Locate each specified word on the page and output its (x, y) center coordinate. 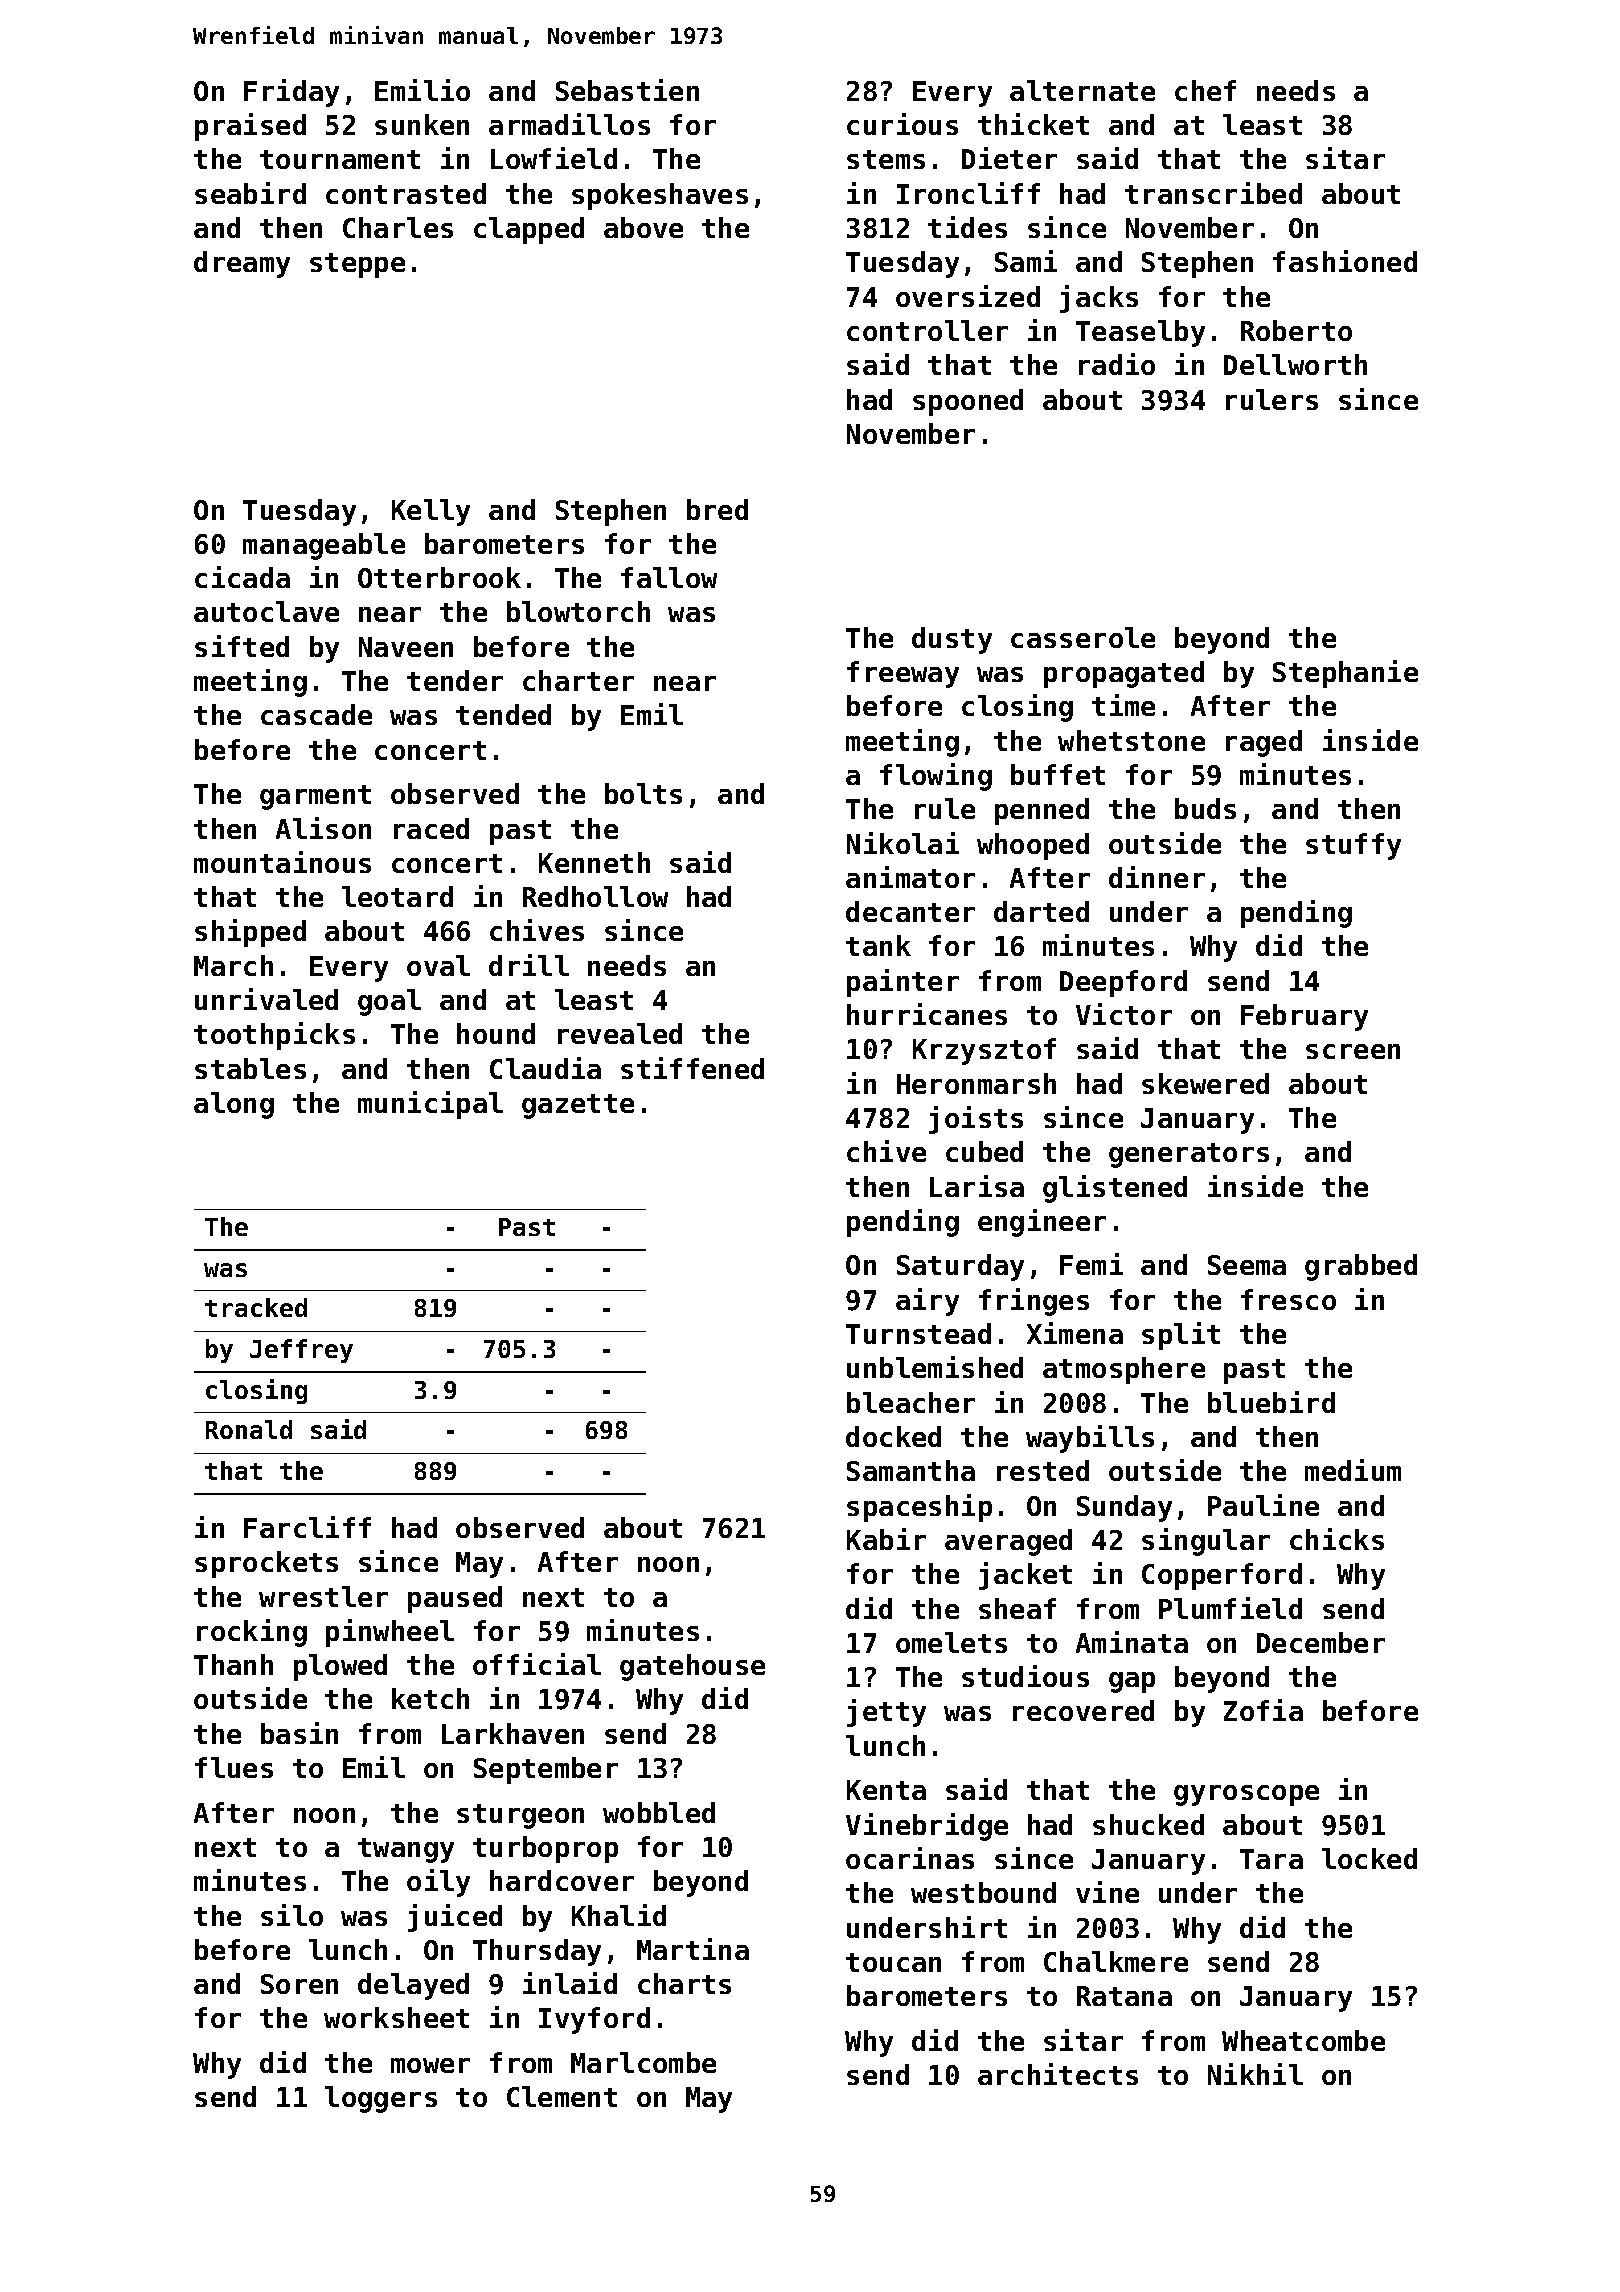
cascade (316, 714)
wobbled (659, 1812)
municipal (430, 1105)
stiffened (692, 1068)
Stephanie (1345, 674)
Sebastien (627, 90)
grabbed (1361, 1267)
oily (438, 1883)
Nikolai (903, 843)
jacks (1099, 299)
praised (250, 127)
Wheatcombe (1303, 2040)
